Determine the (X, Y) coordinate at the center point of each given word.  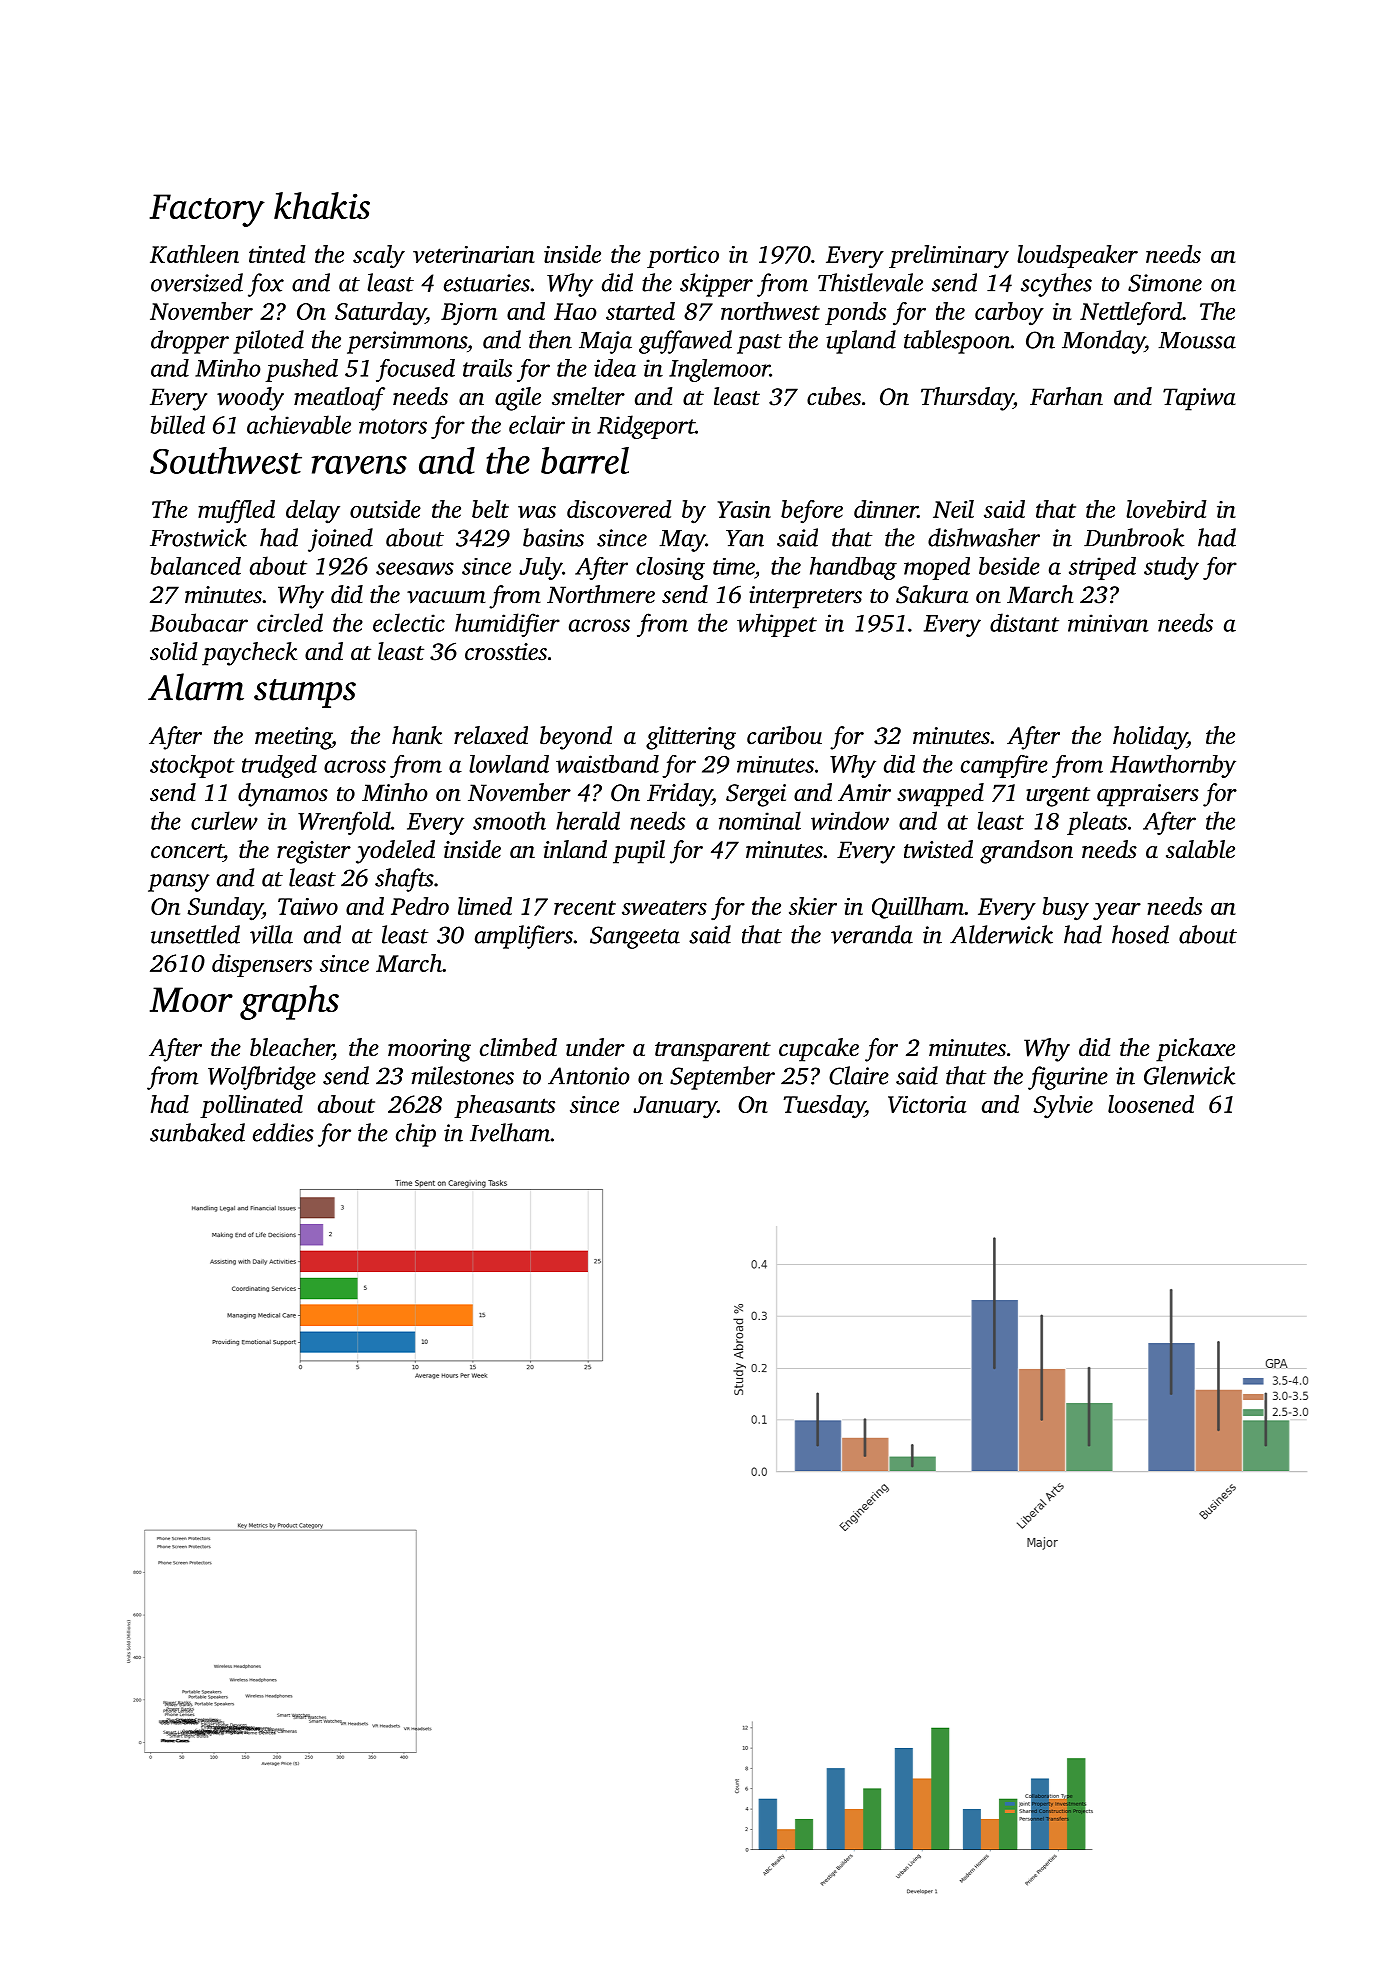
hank (417, 735)
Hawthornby (1173, 766)
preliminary (949, 257)
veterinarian (474, 254)
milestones (463, 1075)
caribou (784, 735)
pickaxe (1195, 1050)
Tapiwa (1199, 399)
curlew (224, 820)
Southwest (226, 460)
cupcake (819, 1050)
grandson (1026, 852)
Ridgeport (646, 427)
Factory (207, 210)
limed (485, 906)
